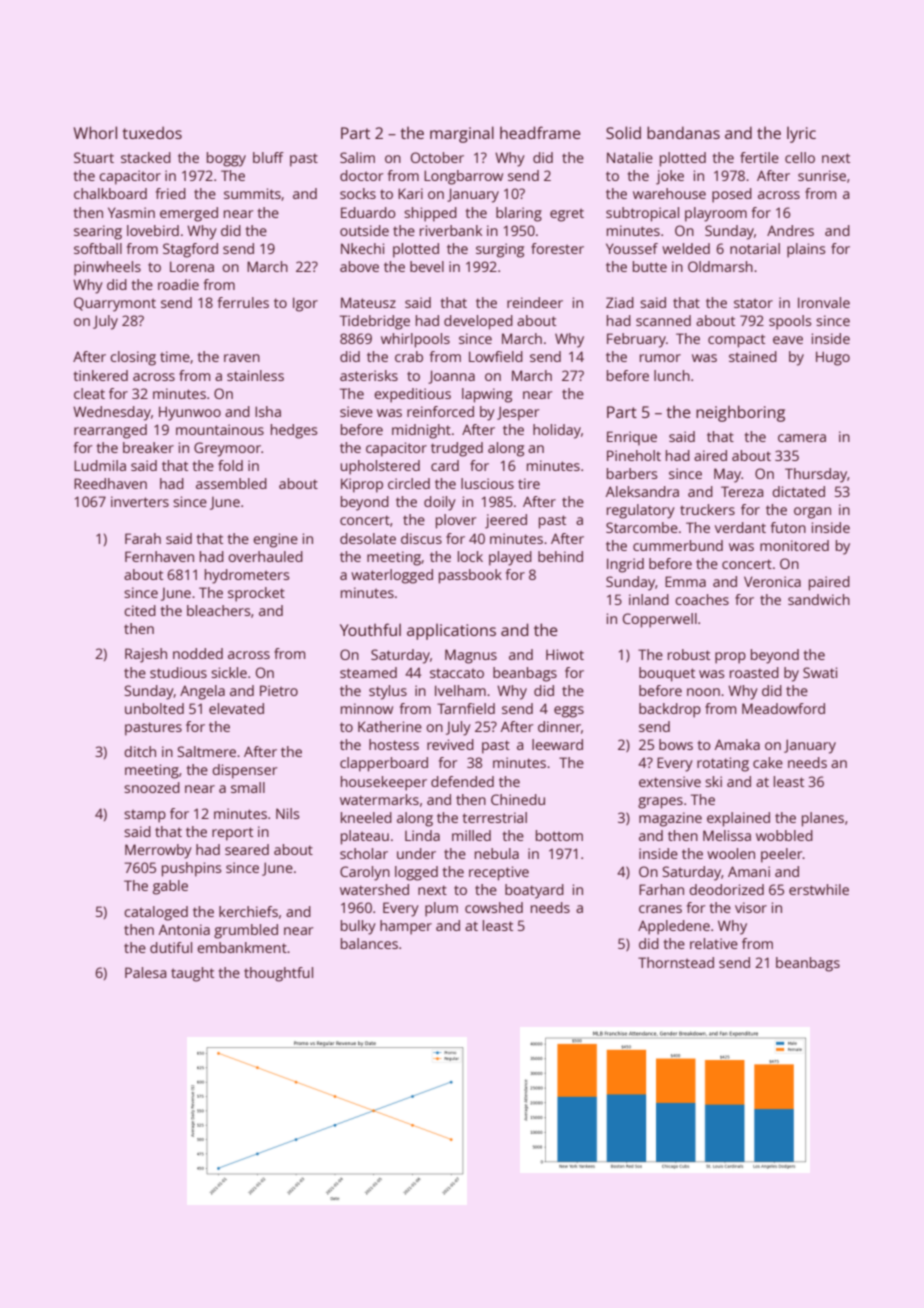  I want to click on whirlpools, so click(415, 340).
